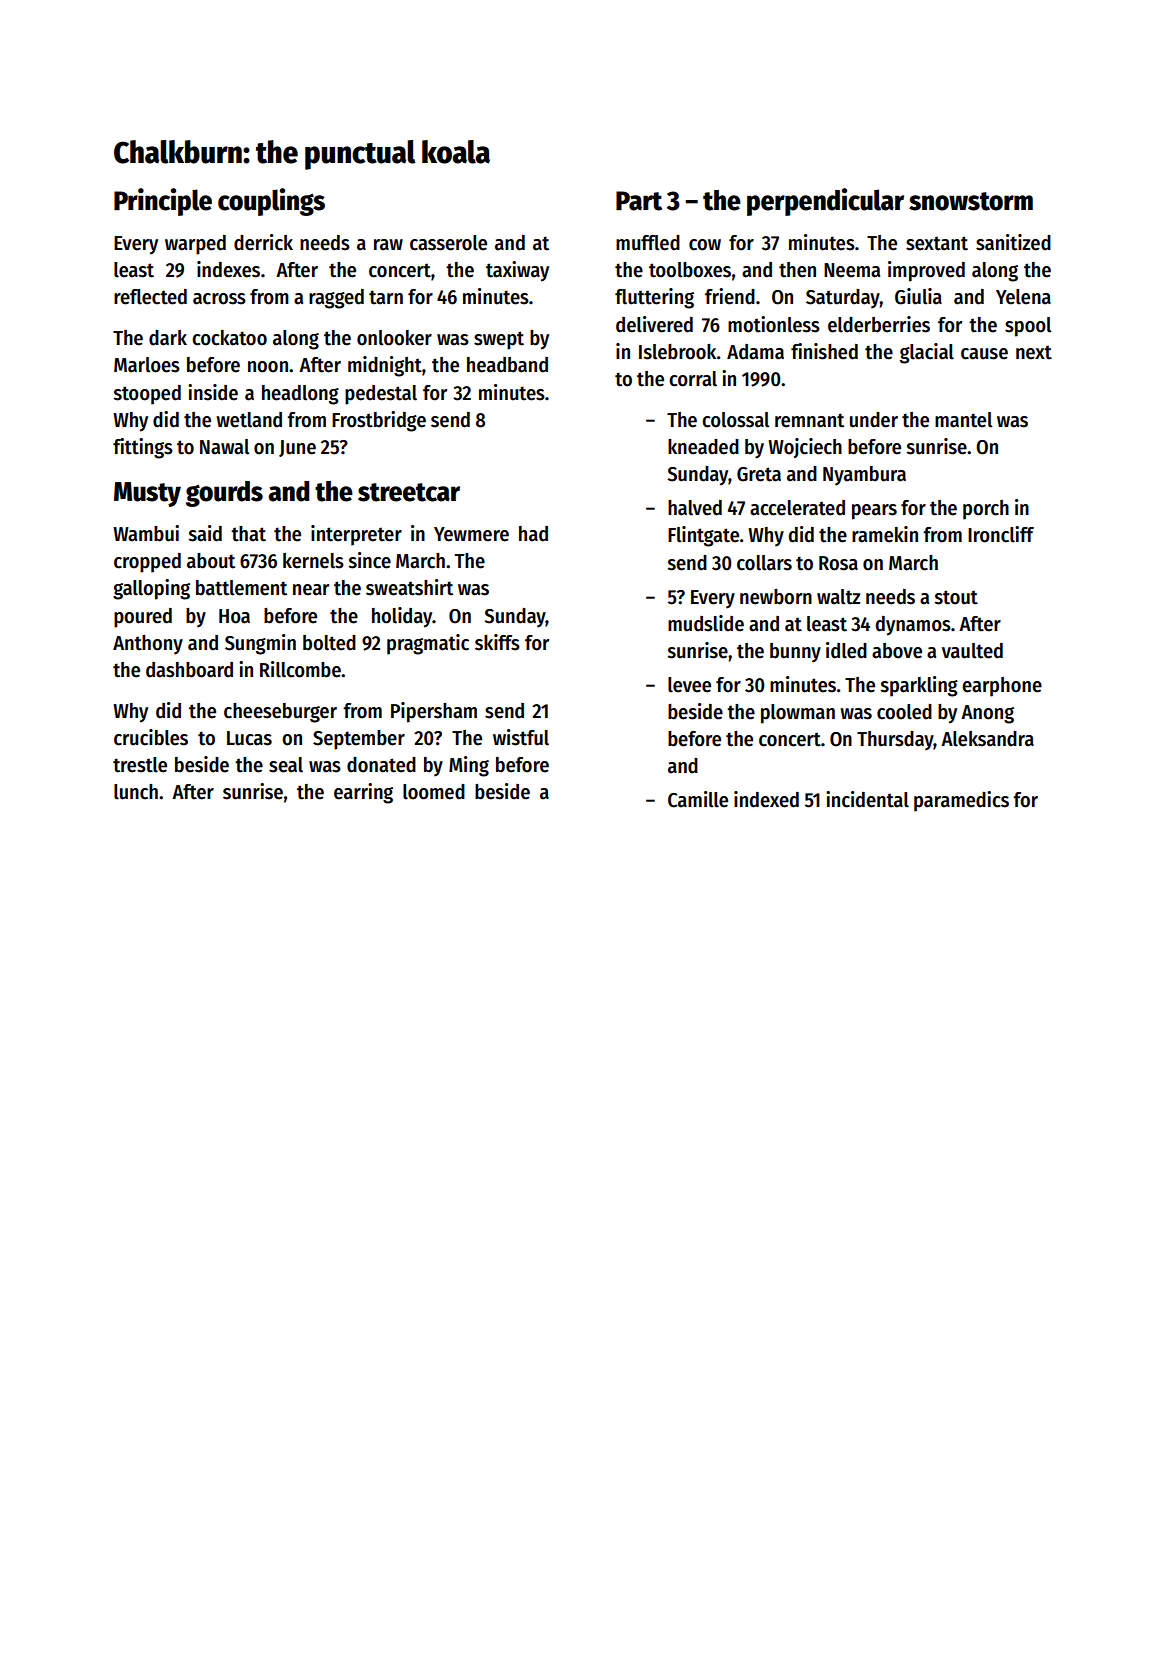 Image resolution: width=1165 pixels, height=1654 pixels. What do you see at coordinates (703, 447) in the screenshot?
I see `kneaded` at bounding box center [703, 447].
